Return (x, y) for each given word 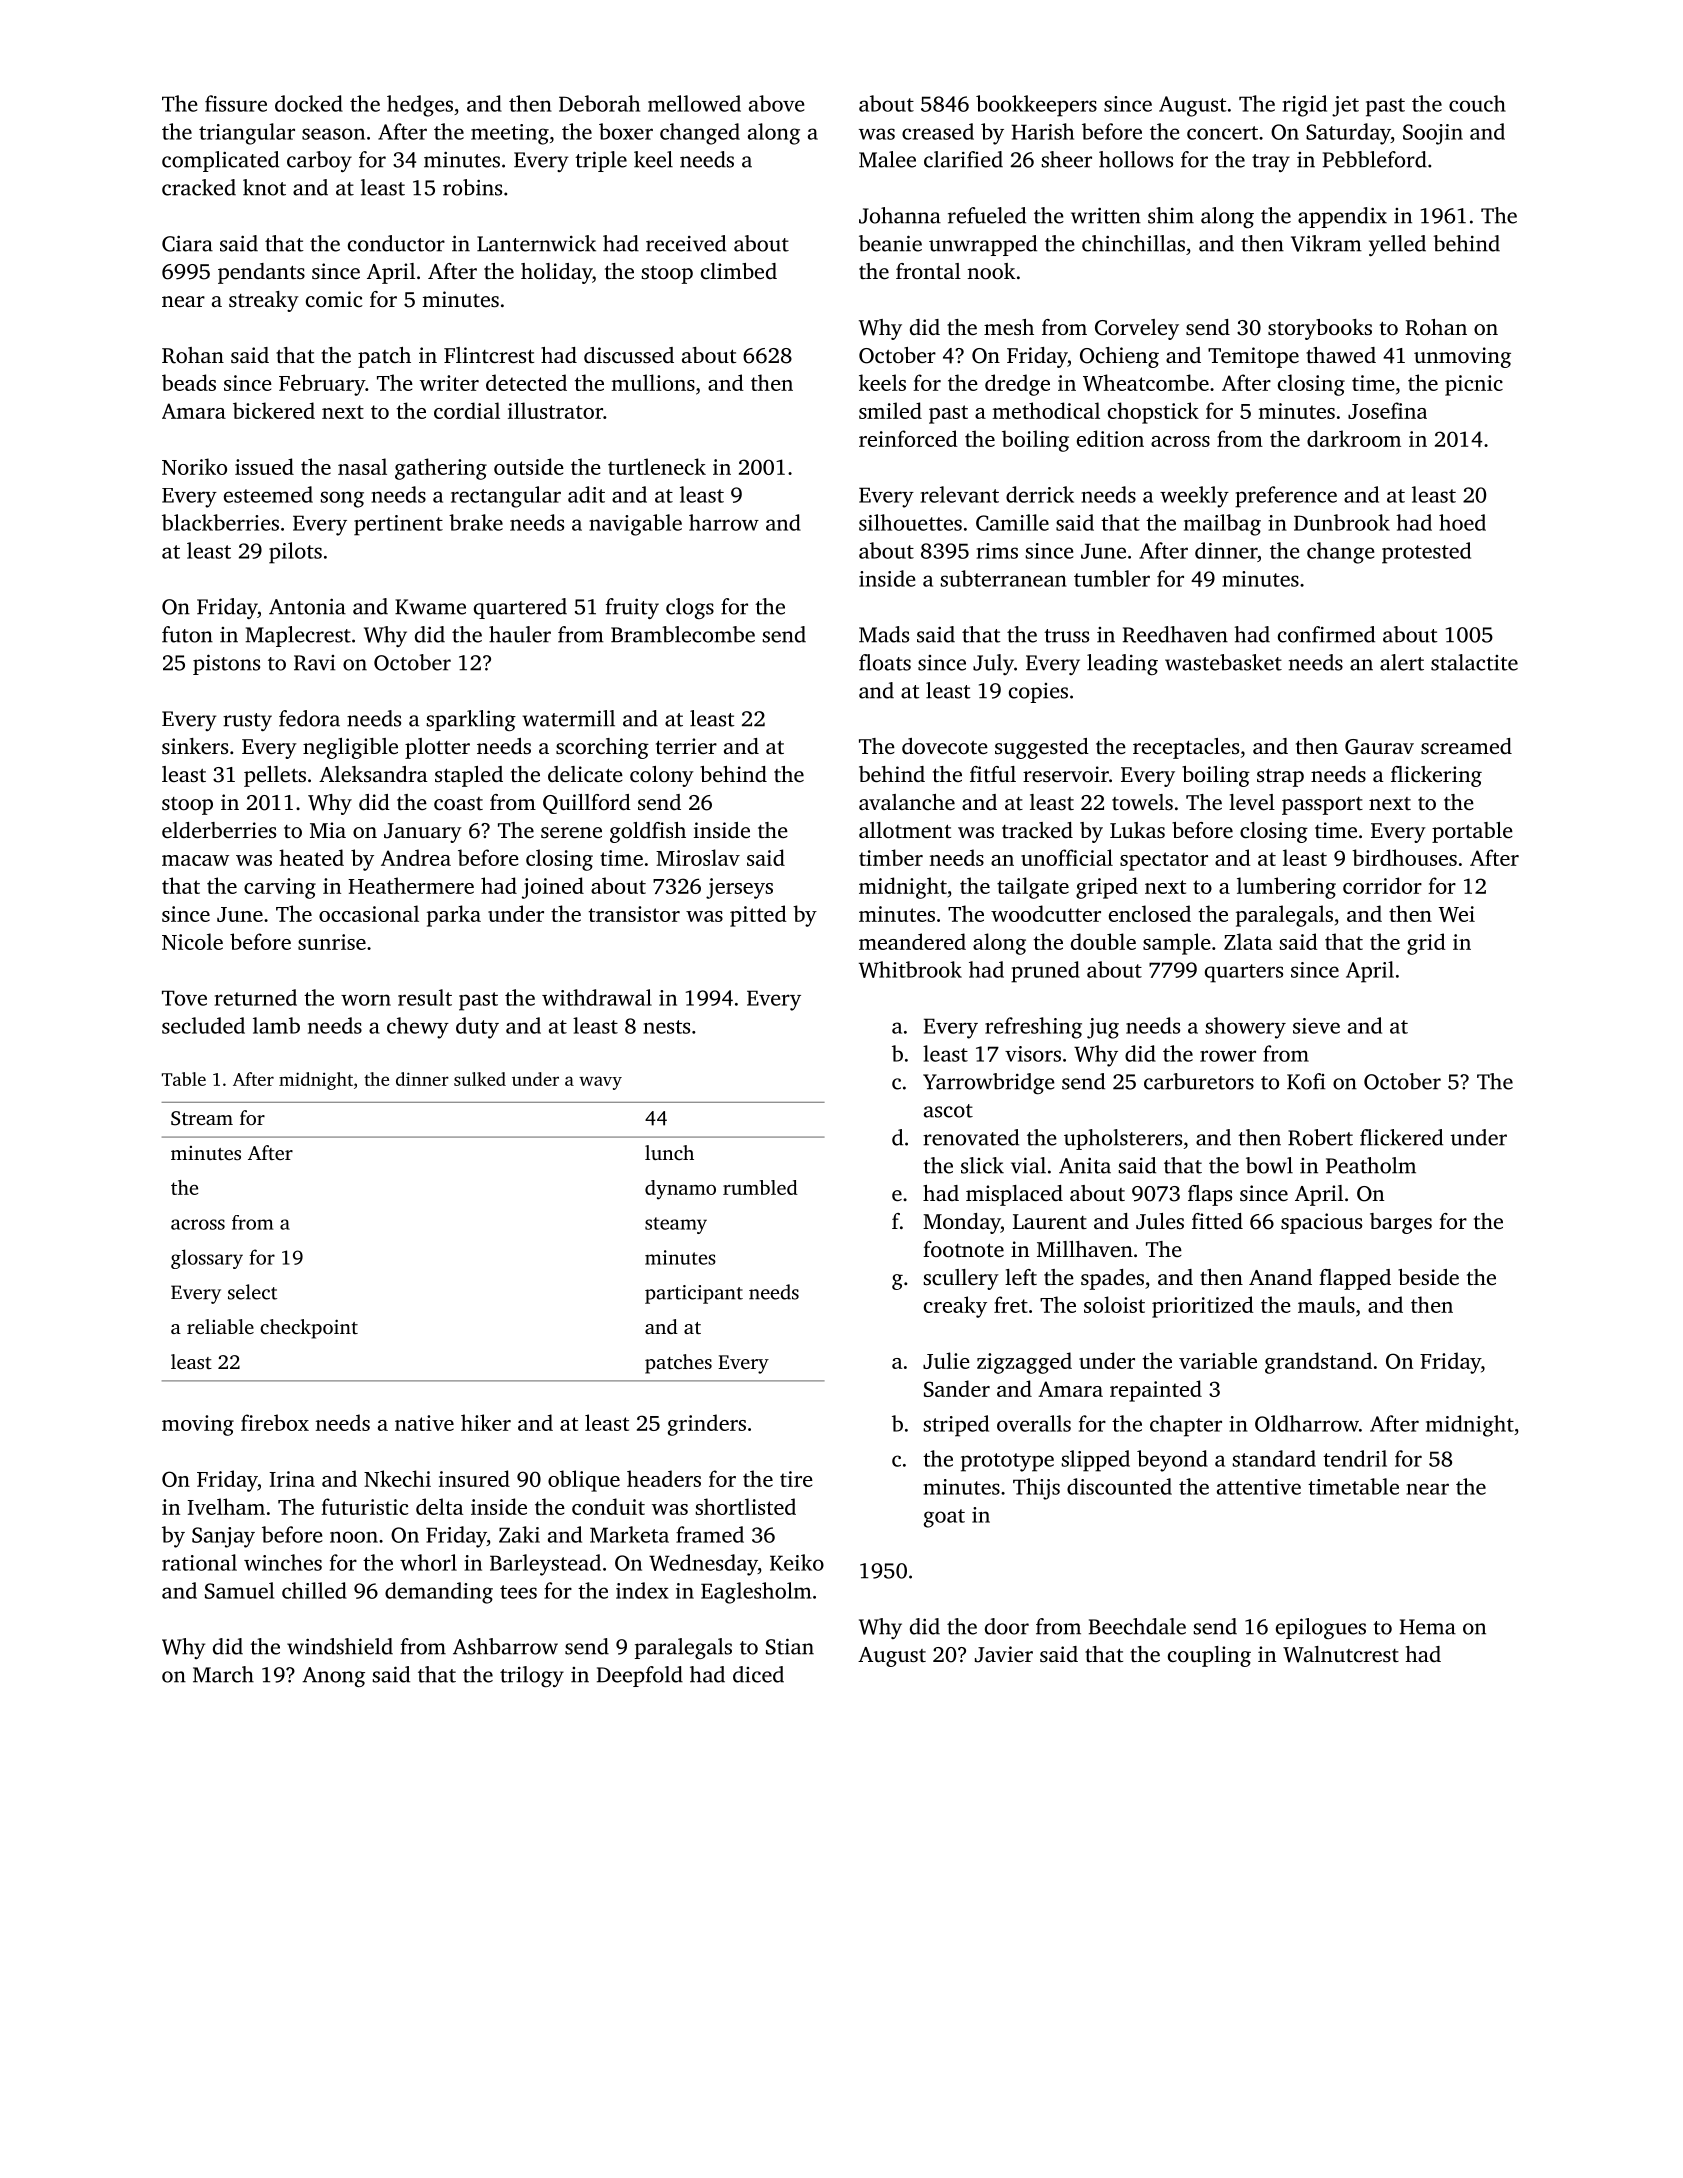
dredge (1017, 385)
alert (1402, 662)
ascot (948, 1111)
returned (256, 997)
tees (518, 1592)
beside (1428, 1277)
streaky (264, 301)
